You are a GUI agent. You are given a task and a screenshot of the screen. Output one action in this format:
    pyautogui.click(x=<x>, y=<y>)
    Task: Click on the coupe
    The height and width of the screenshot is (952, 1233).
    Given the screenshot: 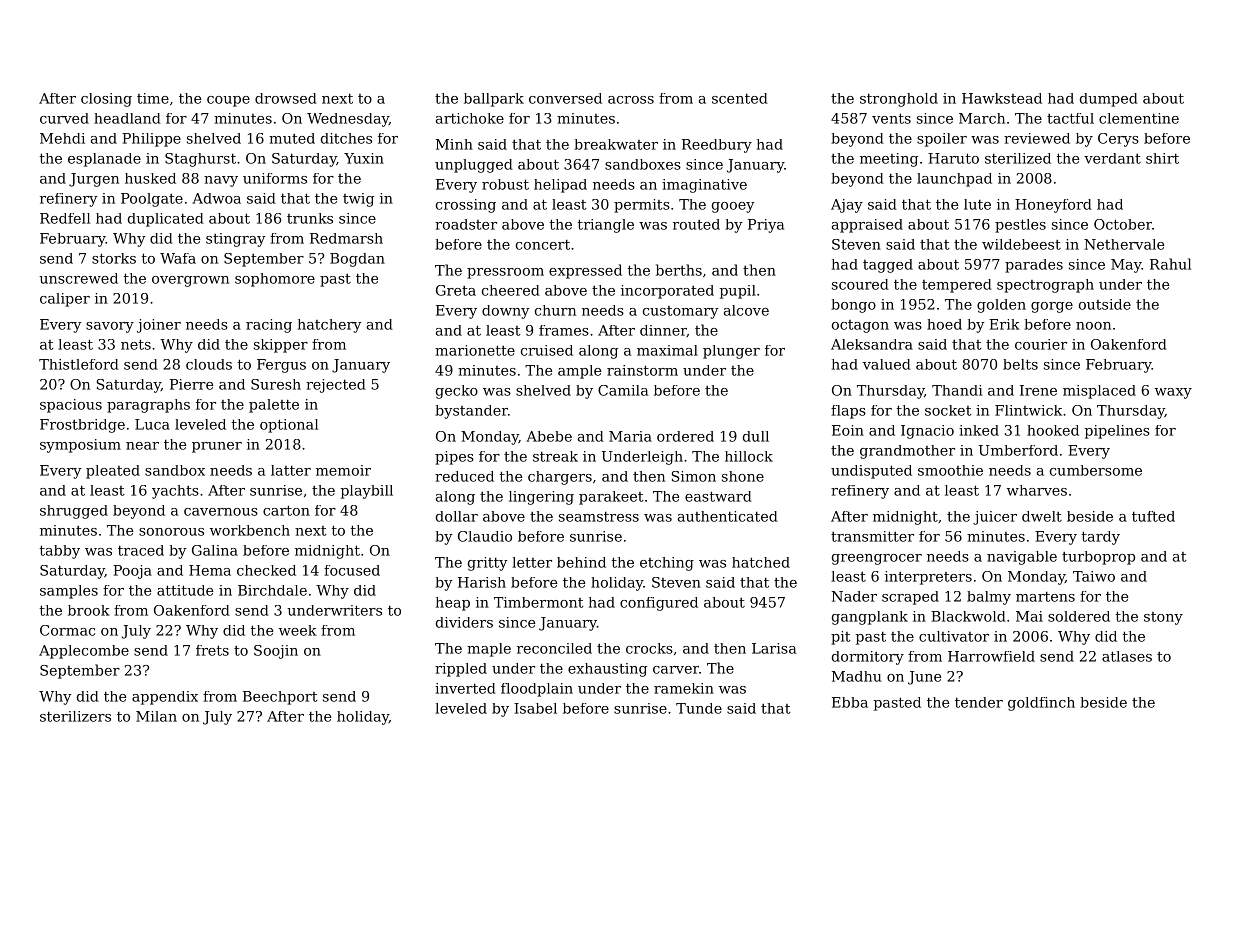 What is the action you would take?
    pyautogui.click(x=228, y=101)
